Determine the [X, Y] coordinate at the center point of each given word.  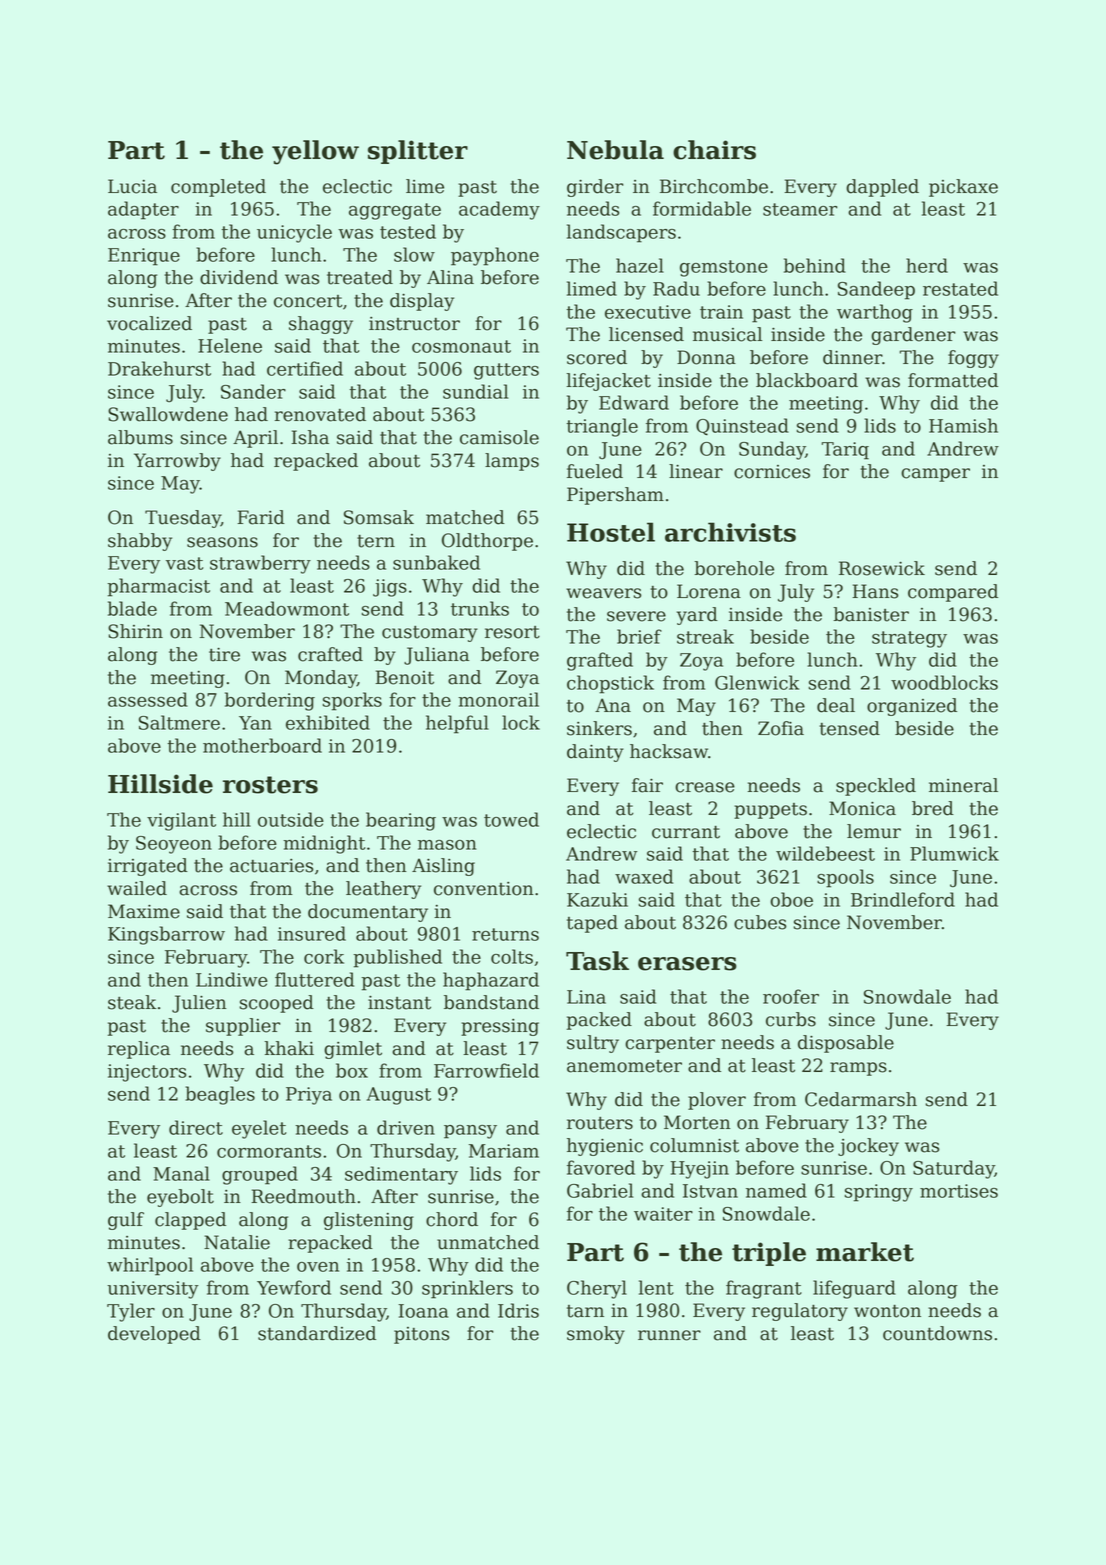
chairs [714, 150]
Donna [706, 357]
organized [912, 707]
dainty [595, 753]
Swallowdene [168, 414]
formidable [702, 208]
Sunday [772, 450]
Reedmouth [303, 1196]
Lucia [132, 186]
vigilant [181, 821]
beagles [220, 1095]
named [776, 1190]
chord [452, 1219]
